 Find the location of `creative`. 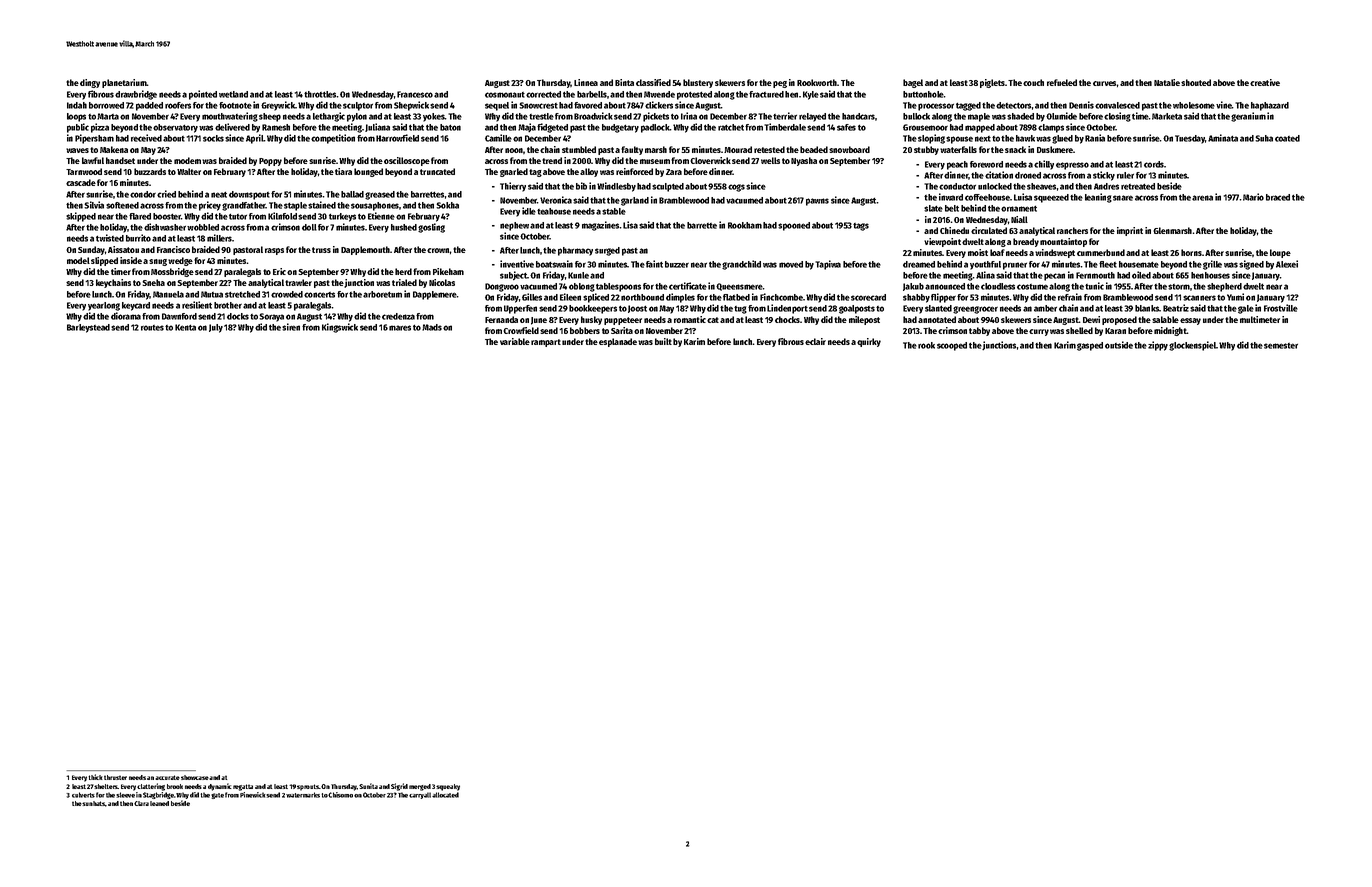

creative is located at coordinates (1265, 82).
